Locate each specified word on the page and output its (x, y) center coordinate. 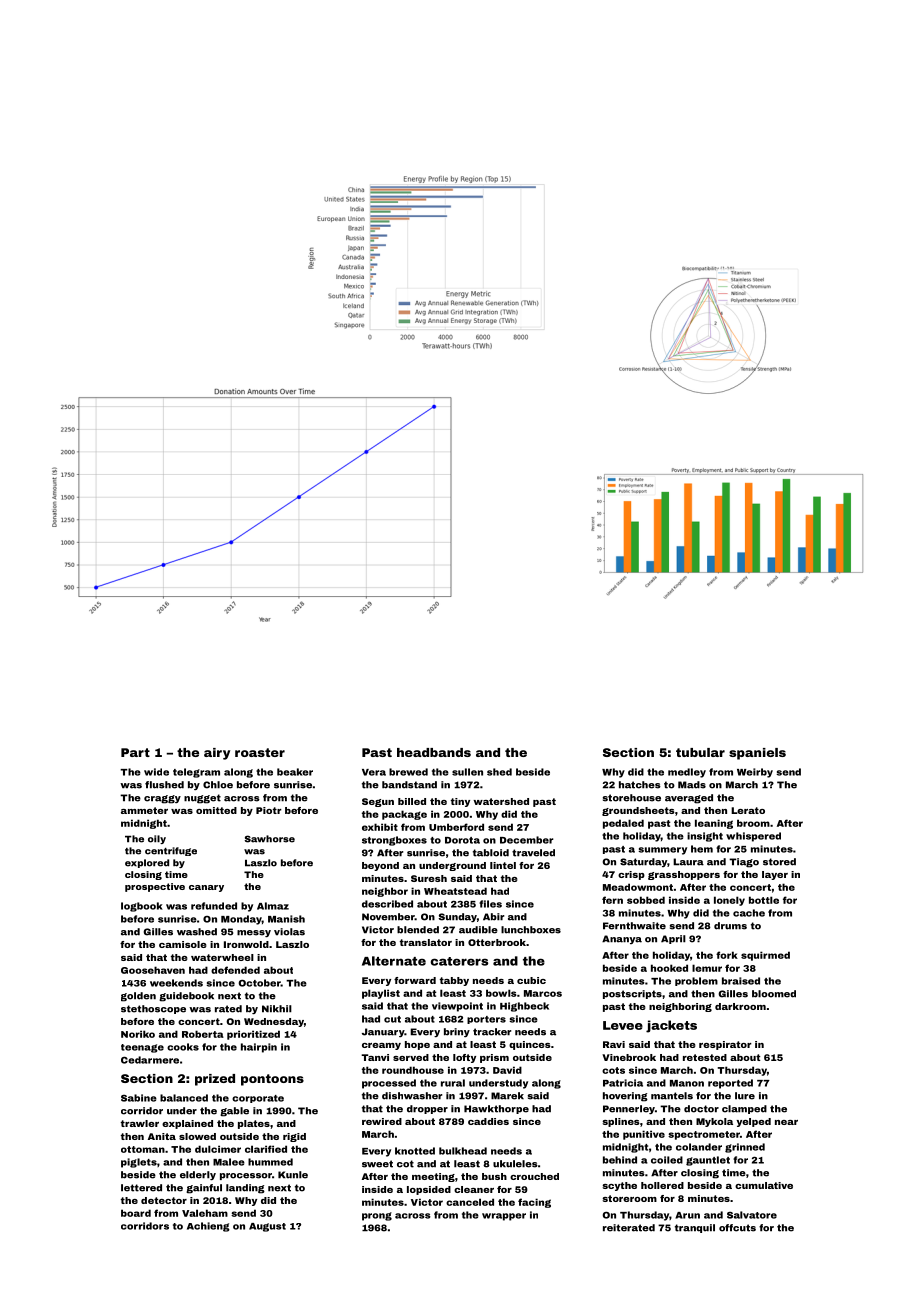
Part (135, 752)
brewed (408, 772)
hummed (270, 1162)
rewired (382, 1121)
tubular (700, 752)
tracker (492, 1032)
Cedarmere (150, 1060)
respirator (725, 1045)
